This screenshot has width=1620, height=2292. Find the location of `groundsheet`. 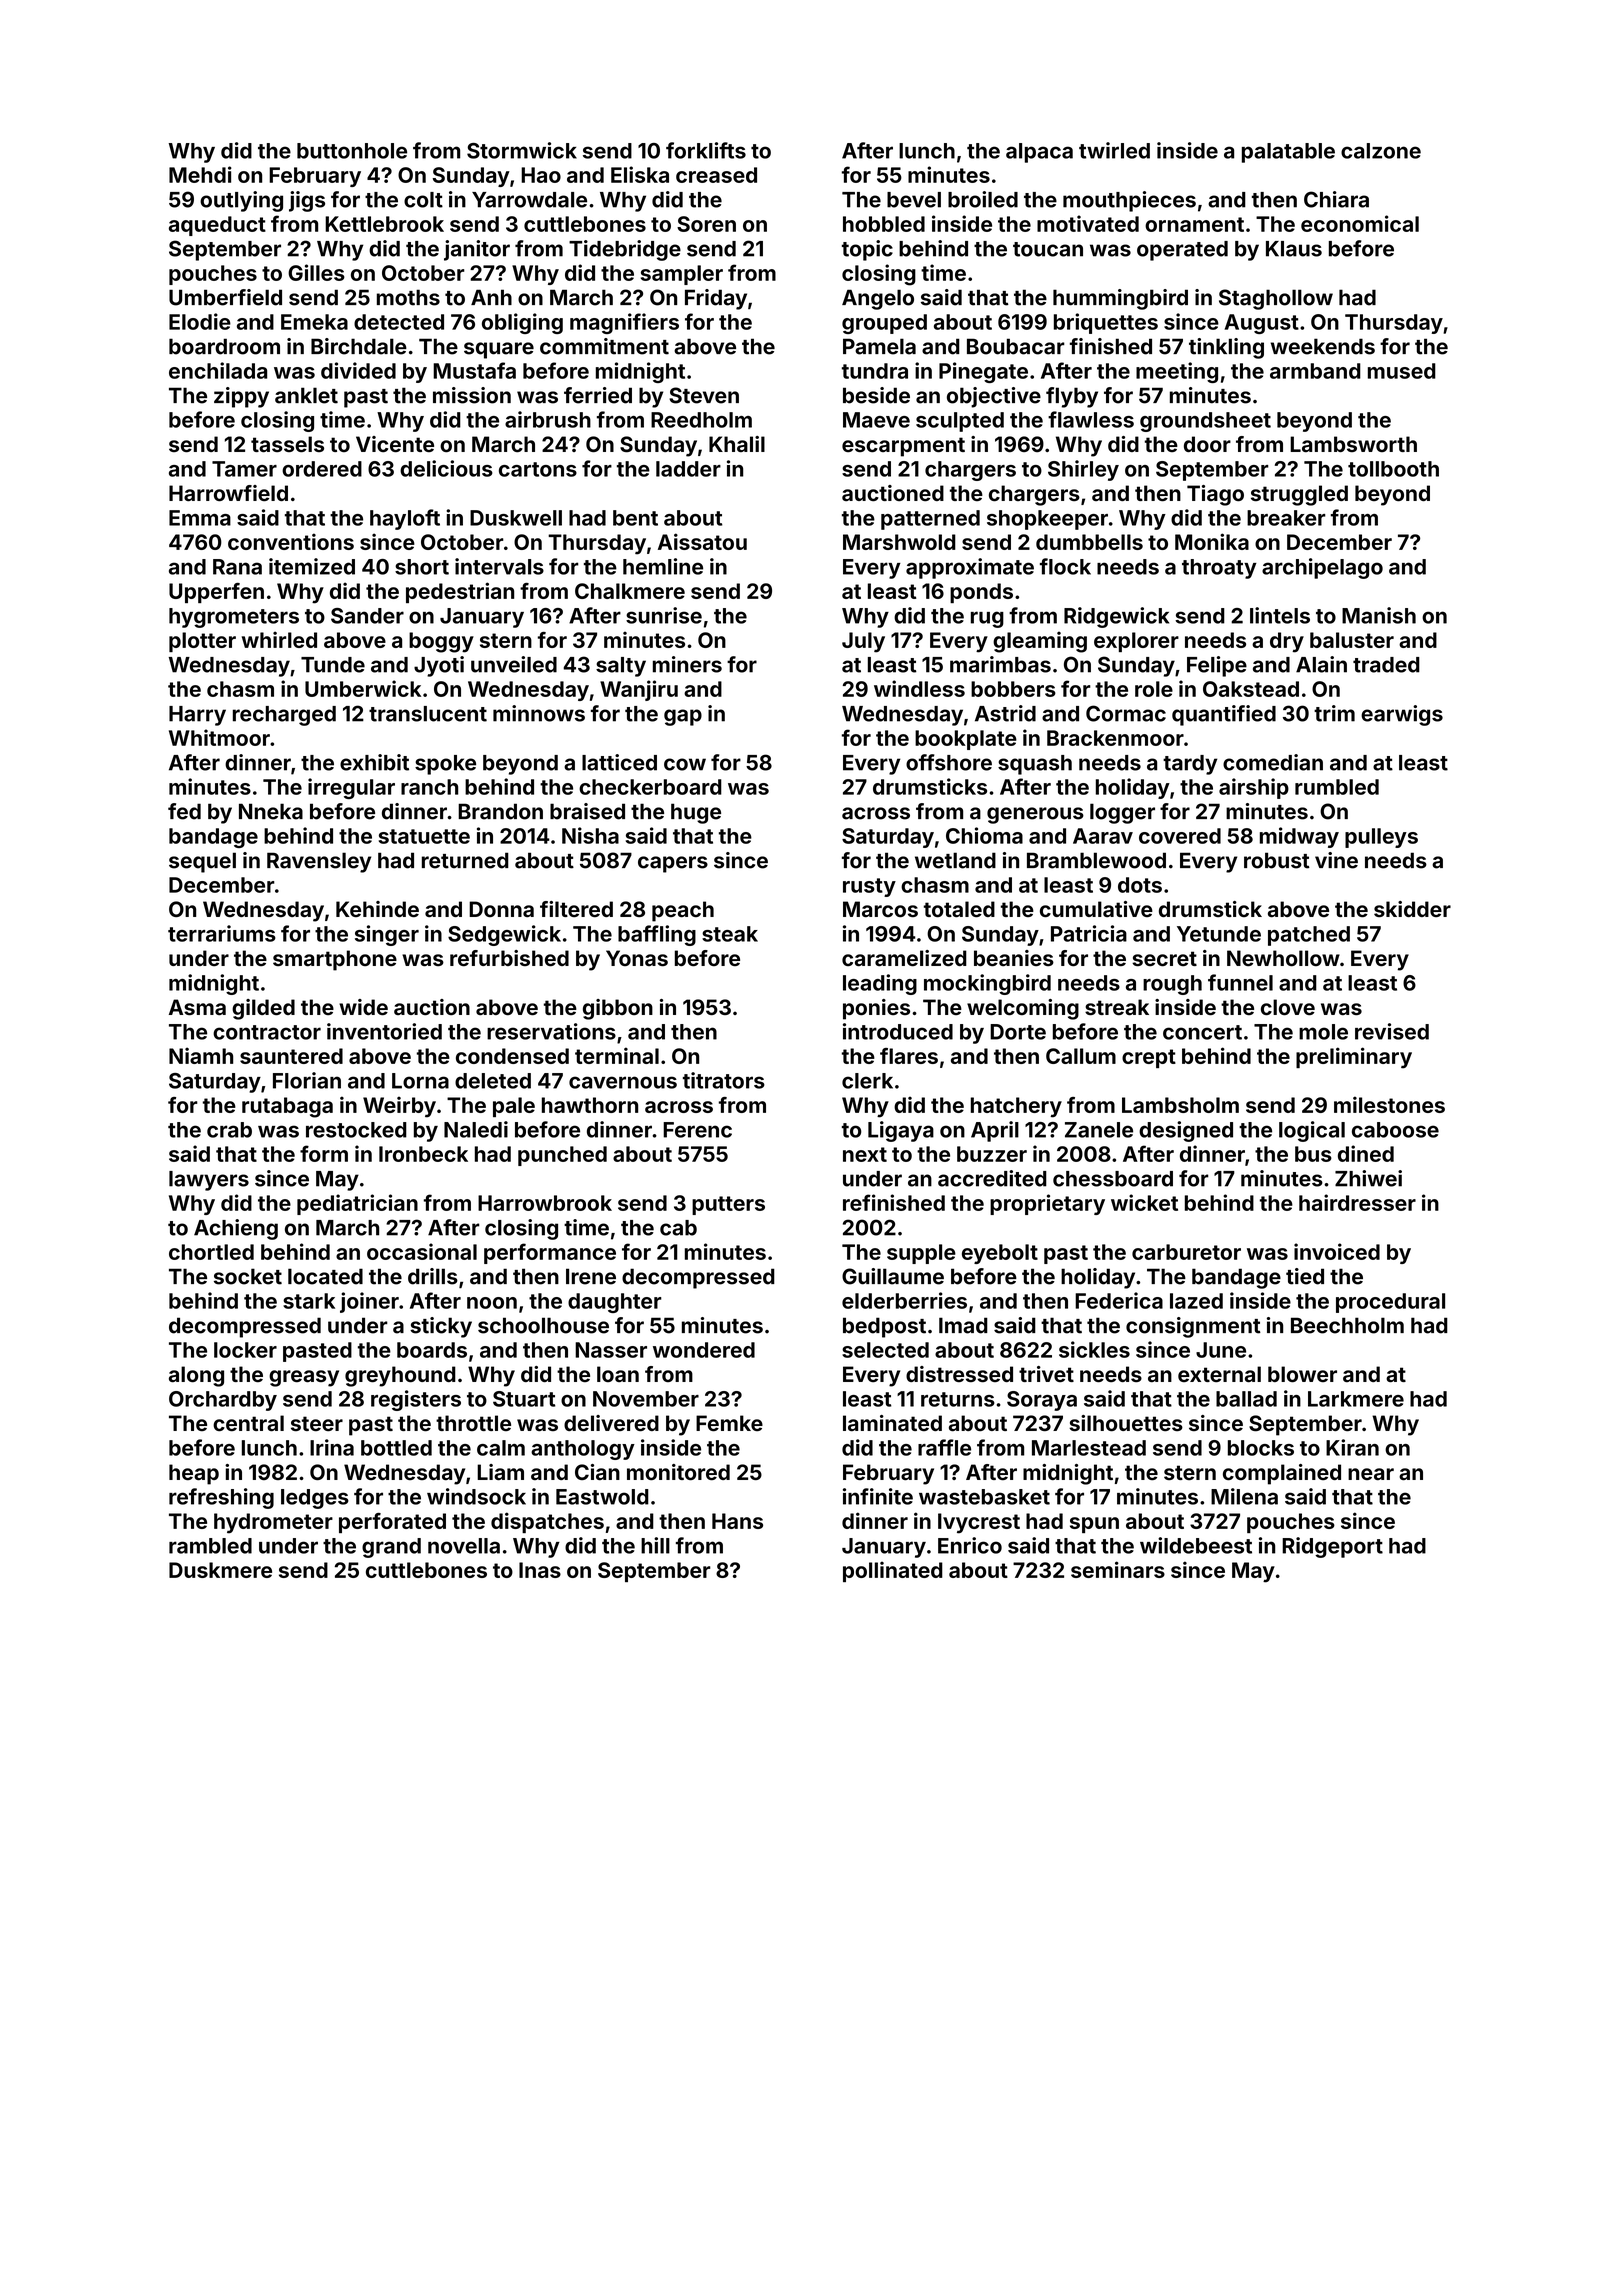

groundsheet is located at coordinates (1205, 422).
